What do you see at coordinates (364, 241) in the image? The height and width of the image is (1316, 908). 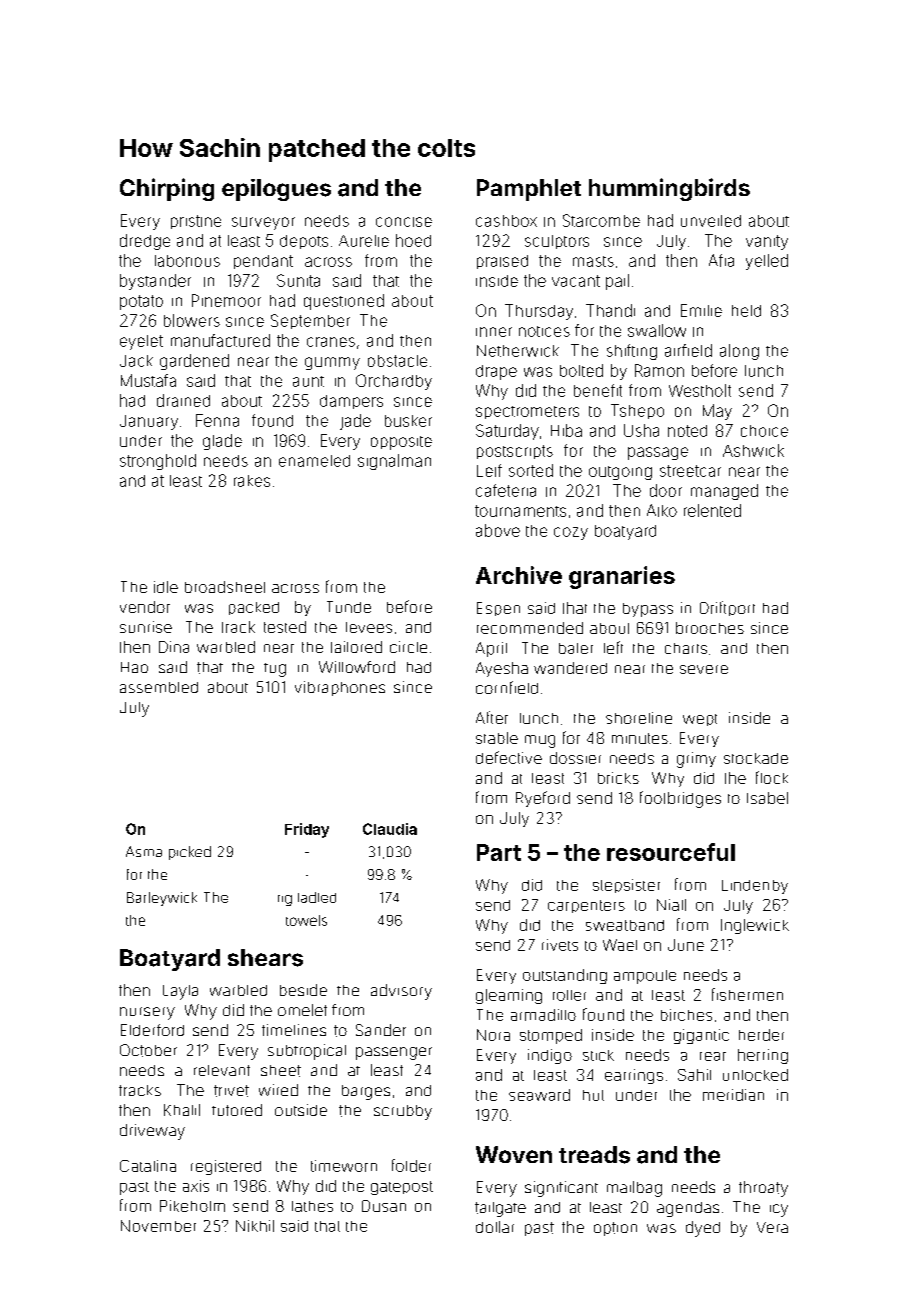 I see `Aurelie` at bounding box center [364, 241].
